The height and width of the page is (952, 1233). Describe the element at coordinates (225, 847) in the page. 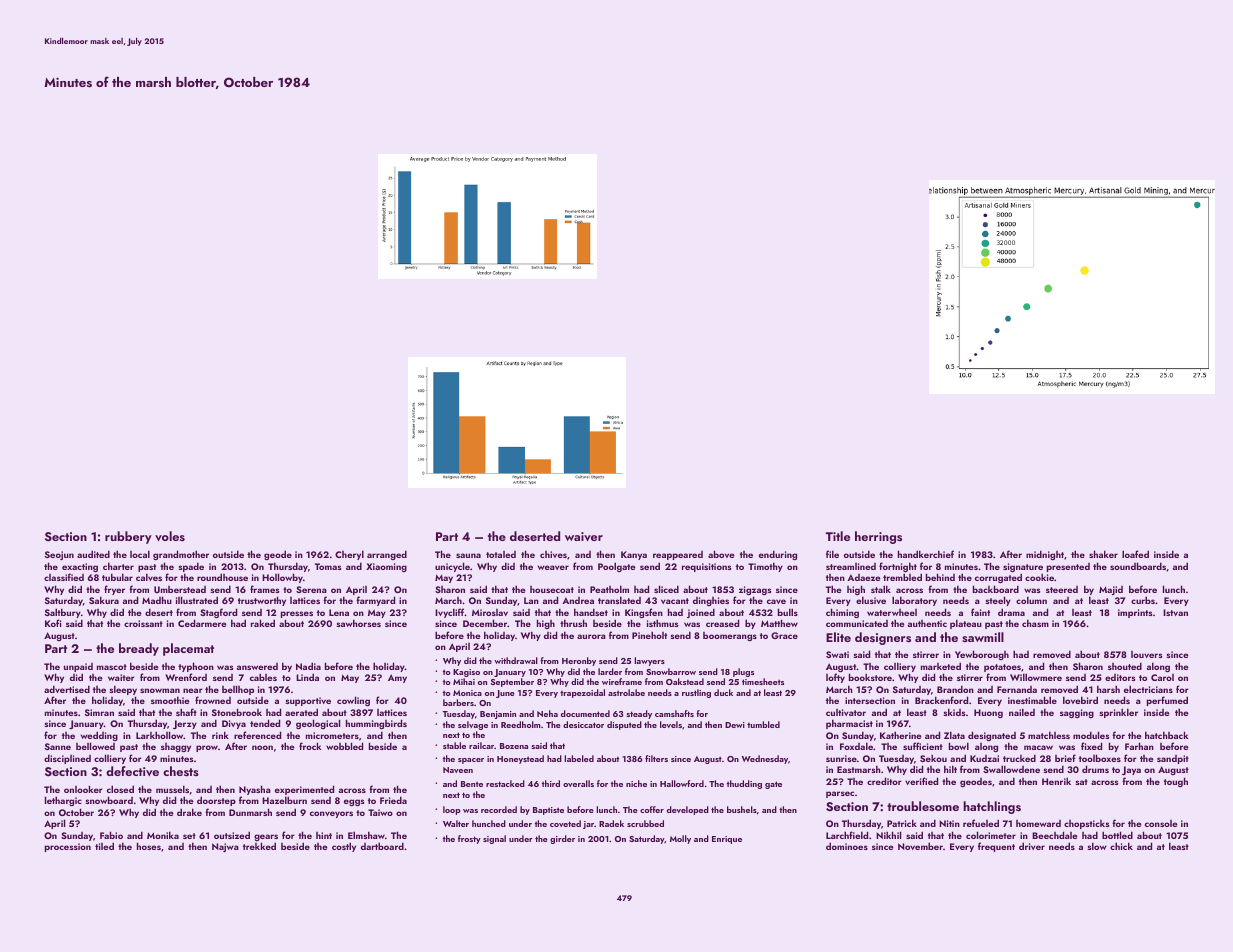

I see `Najwa` at that location.
